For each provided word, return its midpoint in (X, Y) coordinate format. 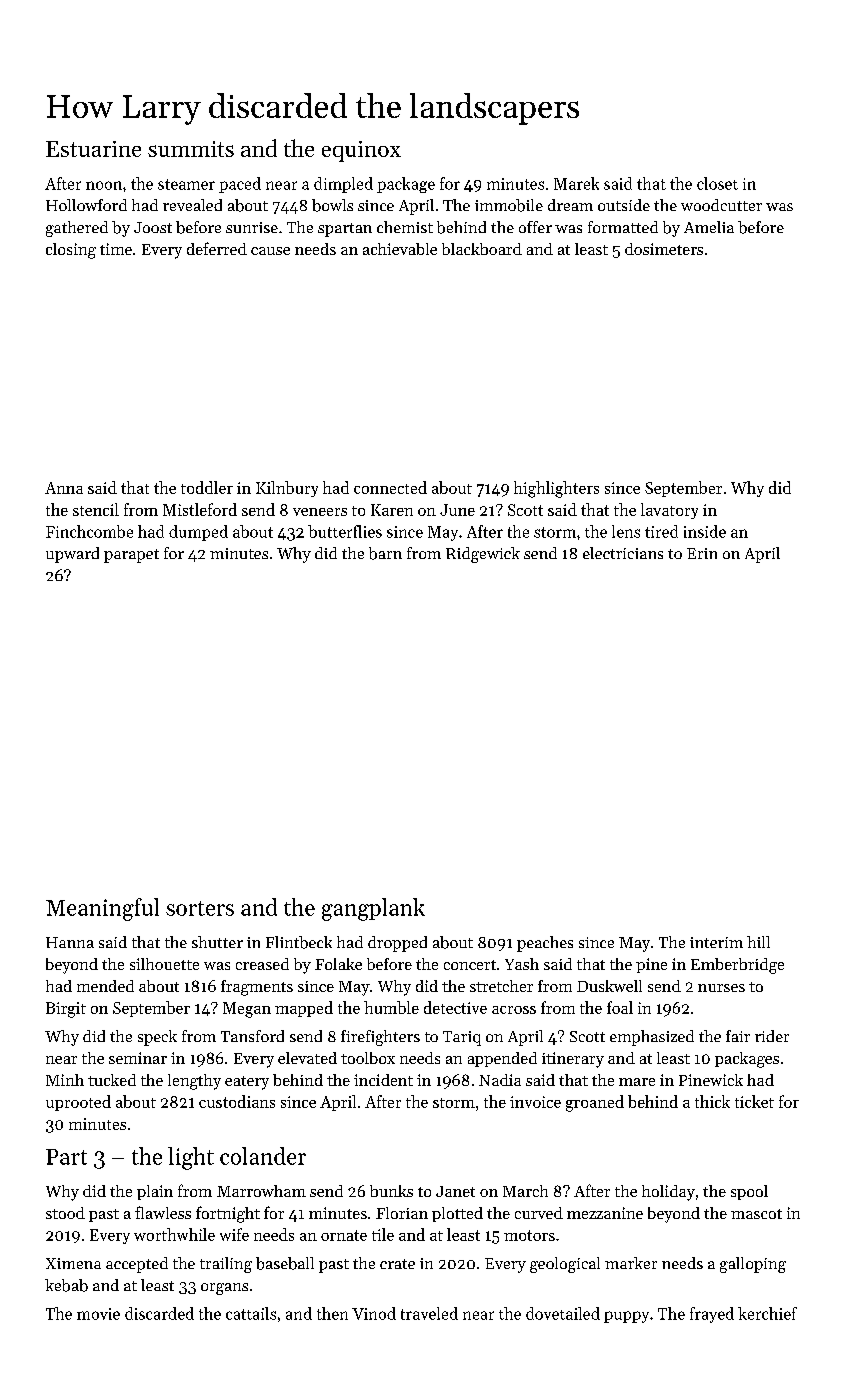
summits (191, 149)
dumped (198, 533)
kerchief (767, 1313)
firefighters (380, 1038)
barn (385, 553)
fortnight (228, 1214)
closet (717, 183)
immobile (509, 205)
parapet (131, 556)
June (457, 510)
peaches (545, 944)
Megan (247, 1010)
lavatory (669, 511)
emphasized (652, 1038)
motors (529, 1235)
